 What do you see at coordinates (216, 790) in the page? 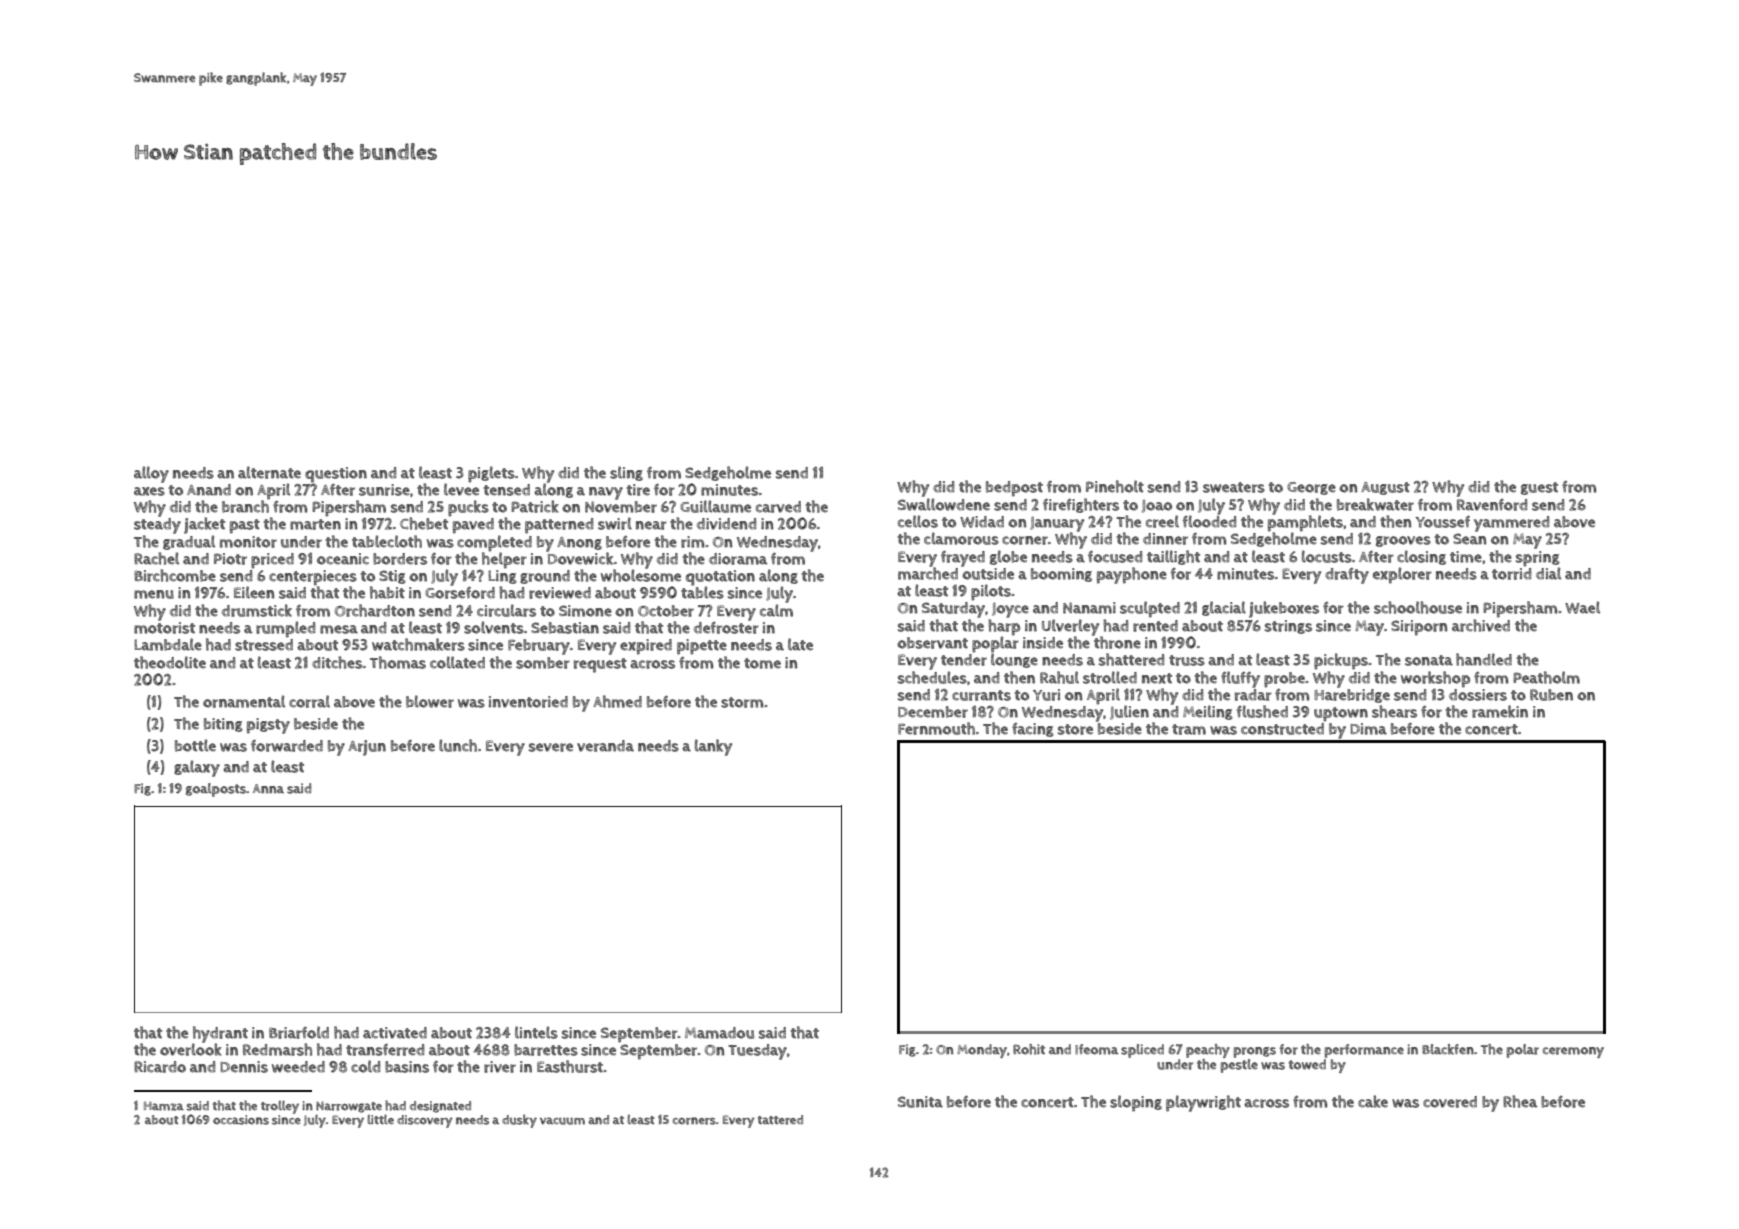
I see `goalposts` at bounding box center [216, 790].
